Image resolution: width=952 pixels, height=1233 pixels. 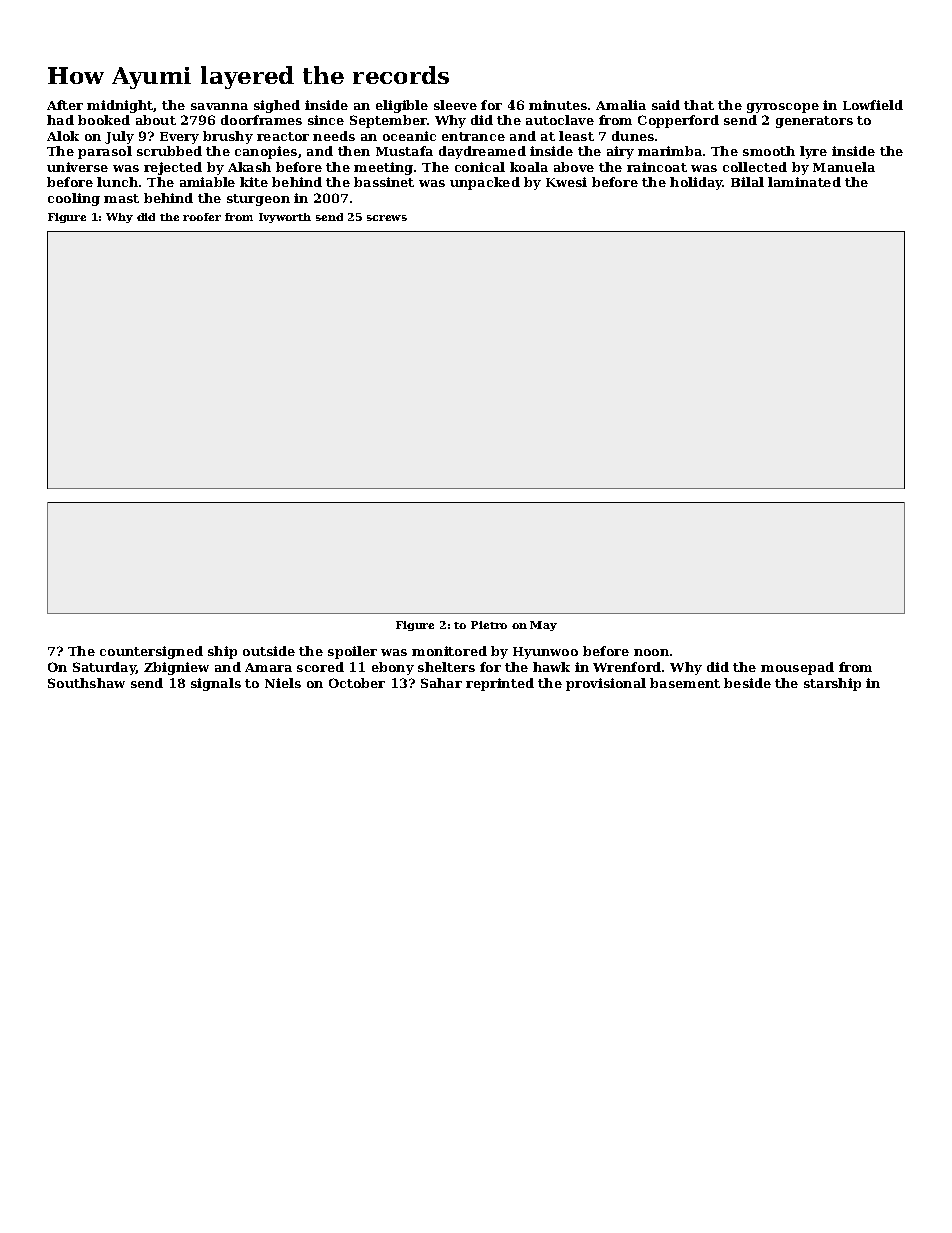 I want to click on May, so click(x=543, y=626).
